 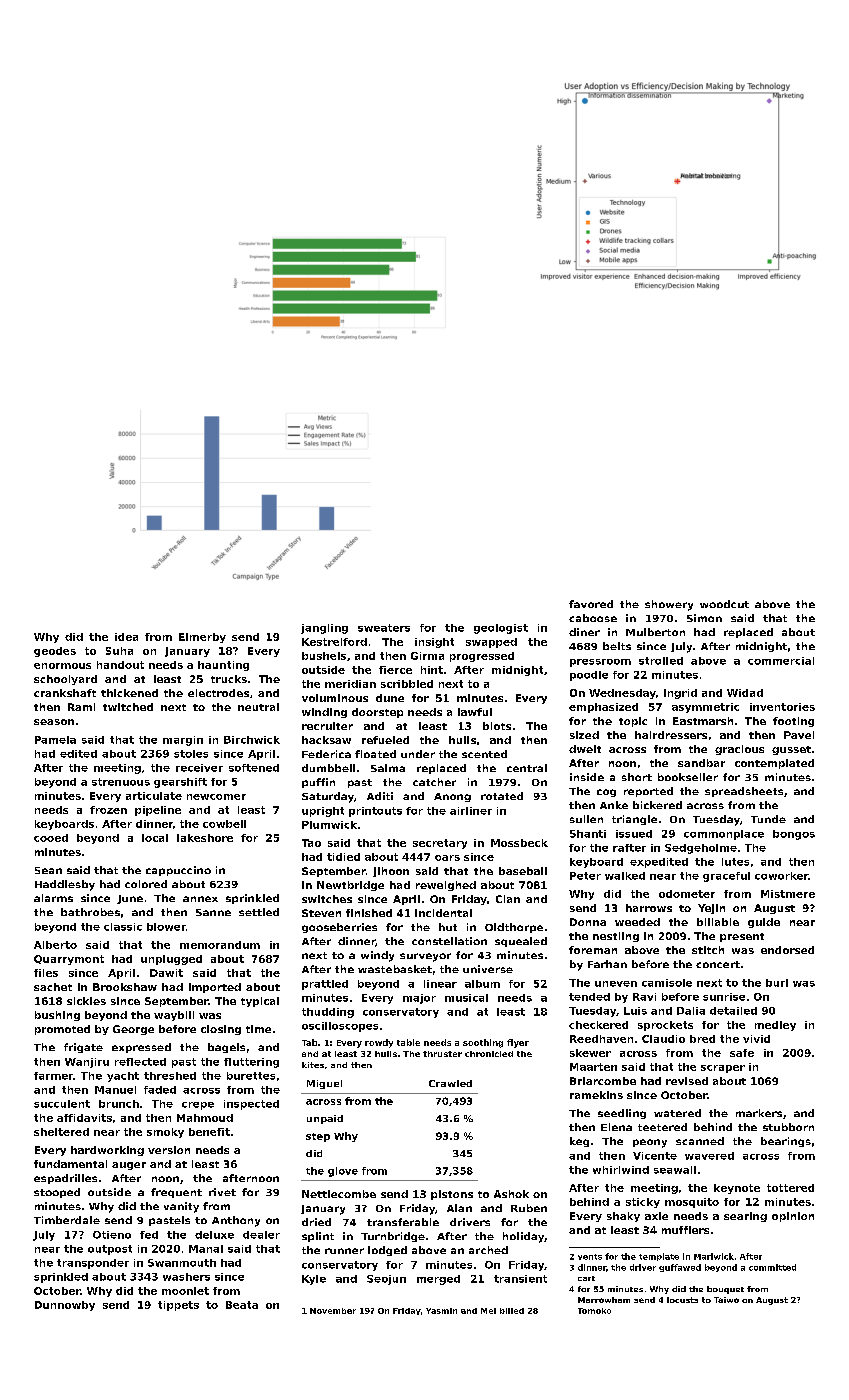 I want to click on articulate, so click(x=154, y=796).
